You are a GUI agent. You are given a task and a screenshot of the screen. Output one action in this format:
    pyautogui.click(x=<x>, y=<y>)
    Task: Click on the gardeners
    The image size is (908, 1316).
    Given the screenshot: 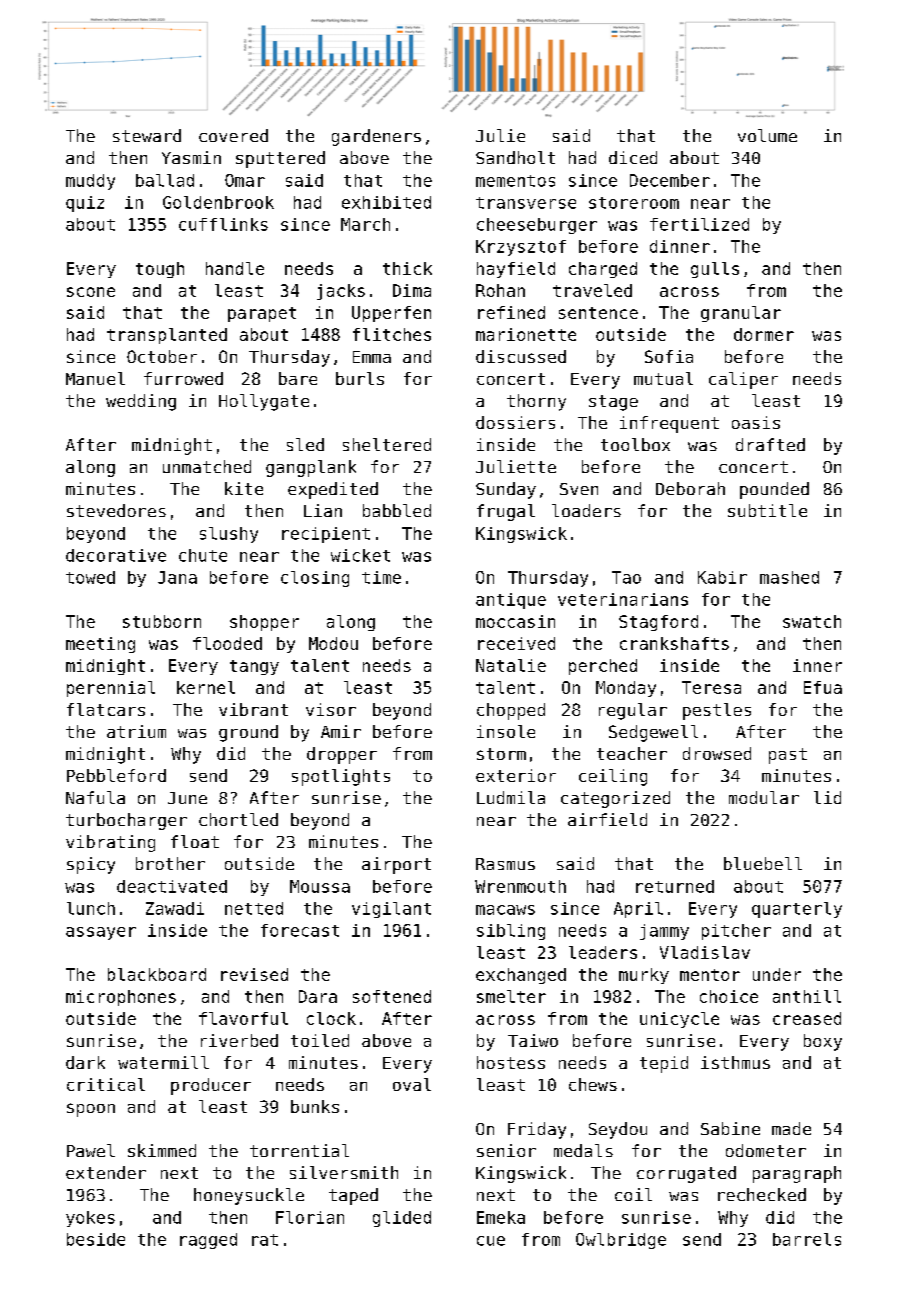 What is the action you would take?
    pyautogui.click(x=376, y=137)
